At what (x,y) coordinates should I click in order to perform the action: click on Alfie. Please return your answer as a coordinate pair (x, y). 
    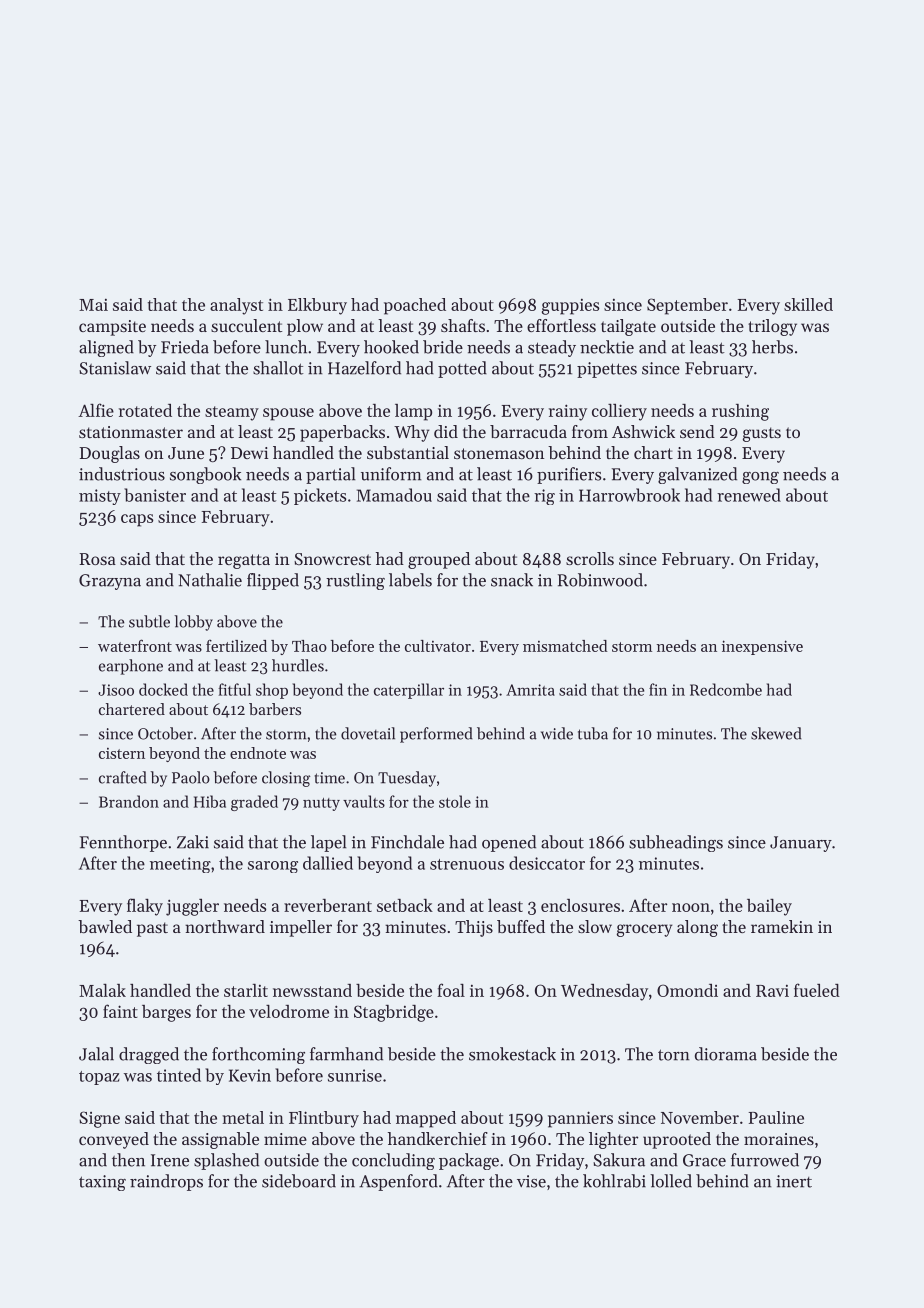
    Looking at the image, I should click on (96, 410).
